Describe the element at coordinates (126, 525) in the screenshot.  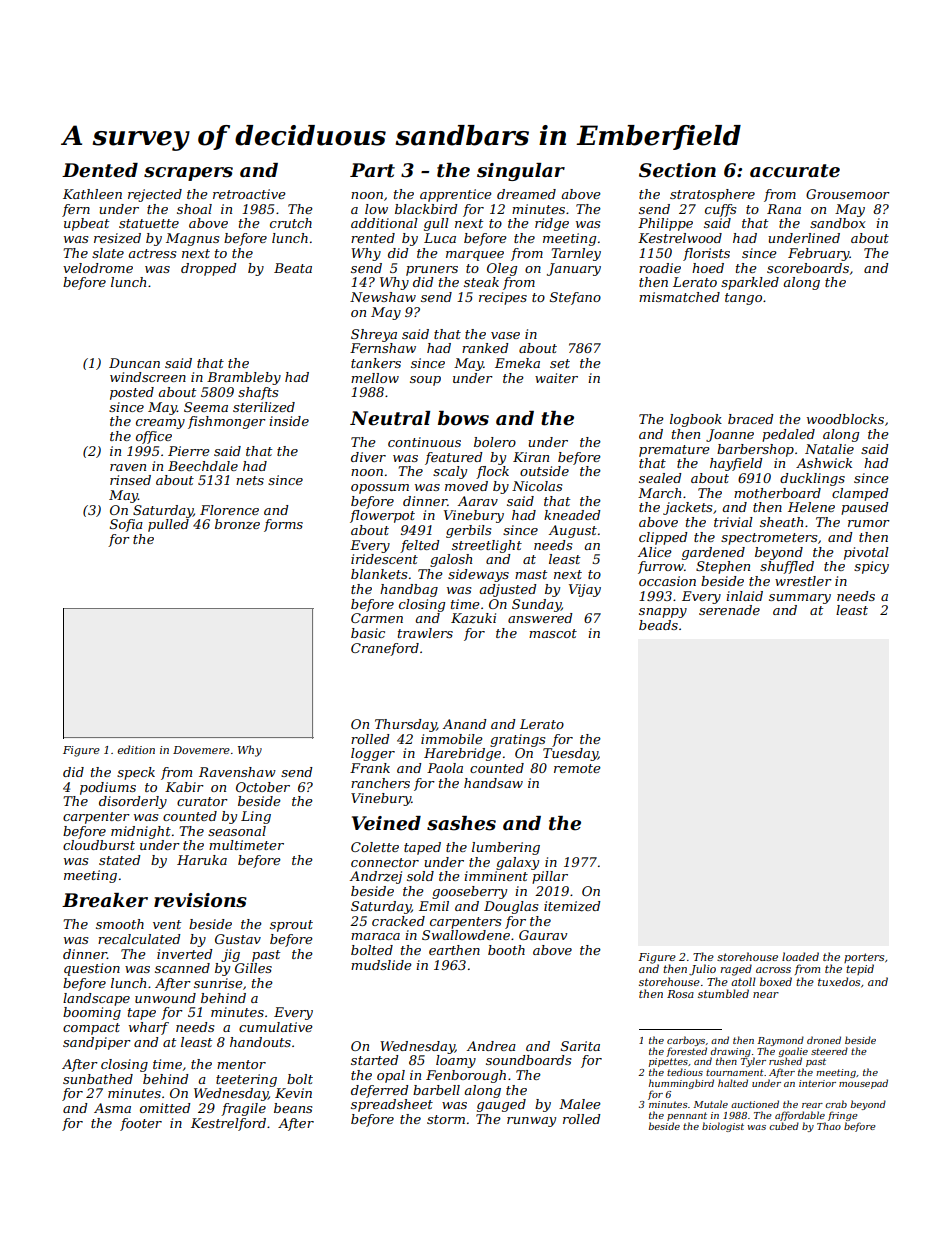
I see `Sofia` at that location.
